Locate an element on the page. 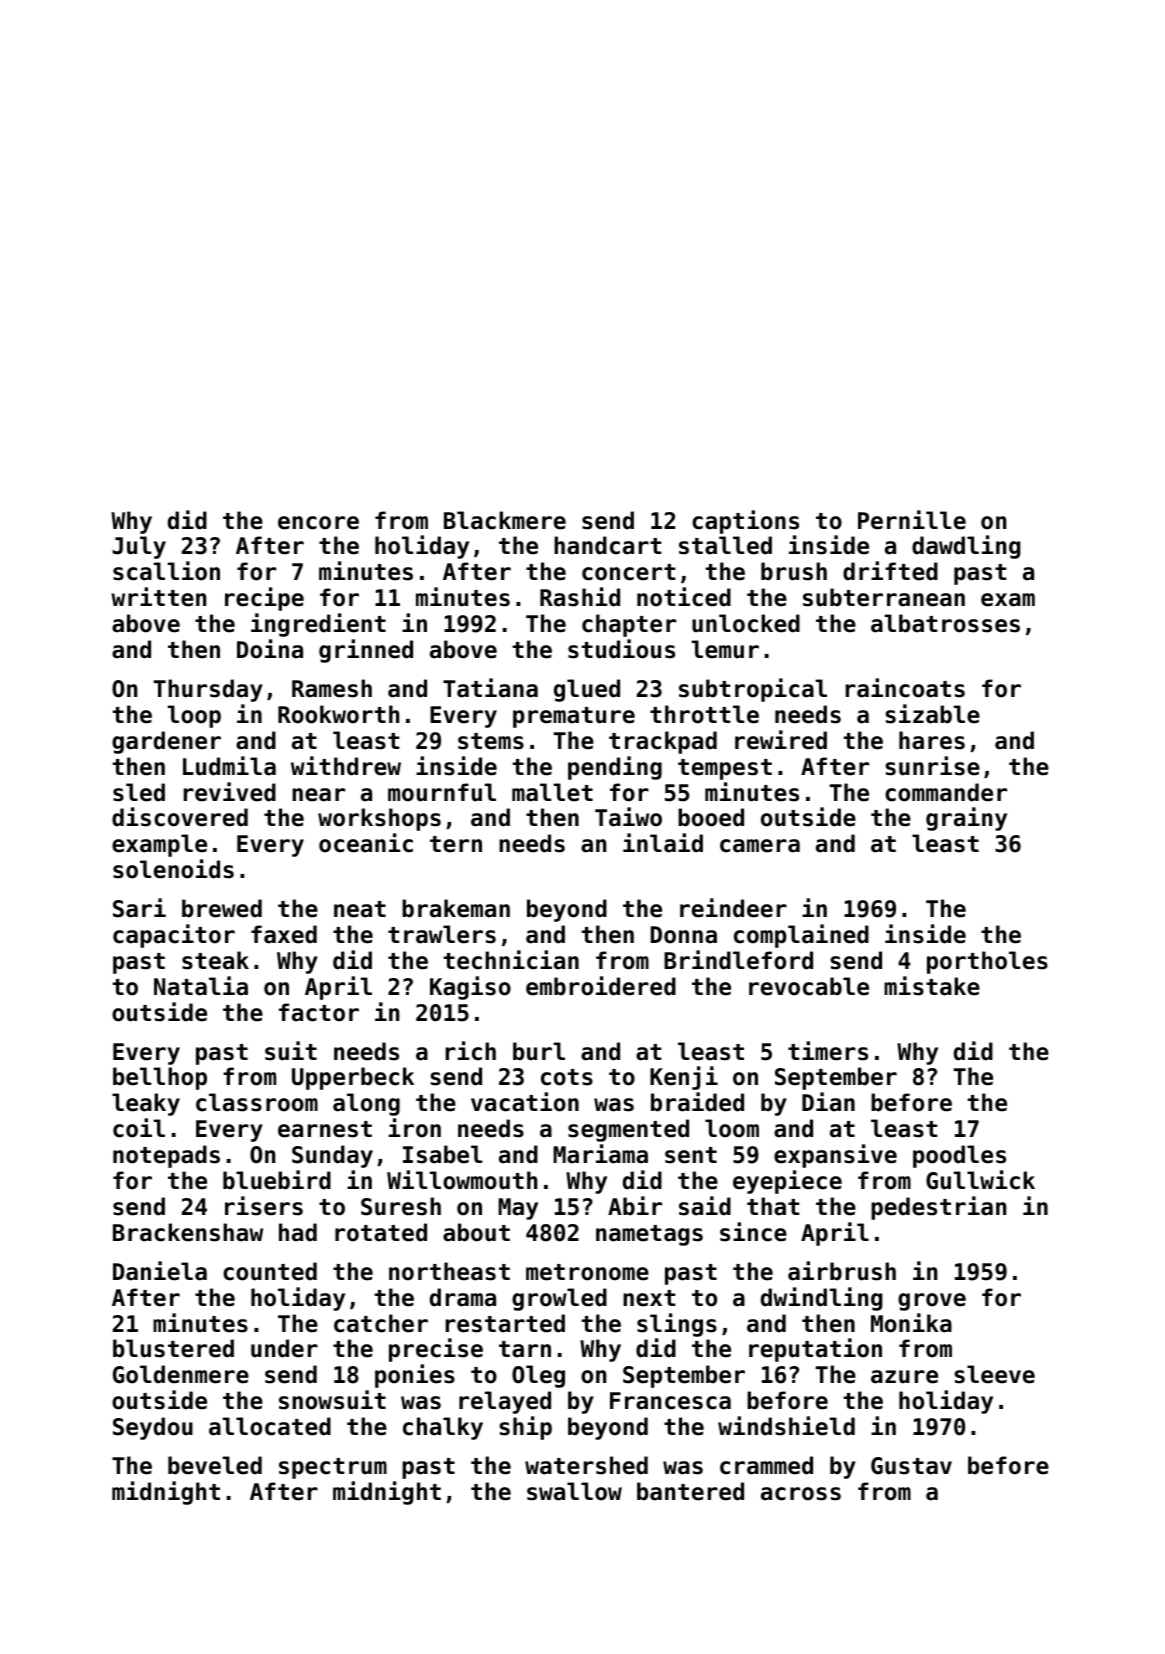 Image resolution: width=1165 pixels, height=1654 pixels. Gullwick is located at coordinates (980, 1180).
